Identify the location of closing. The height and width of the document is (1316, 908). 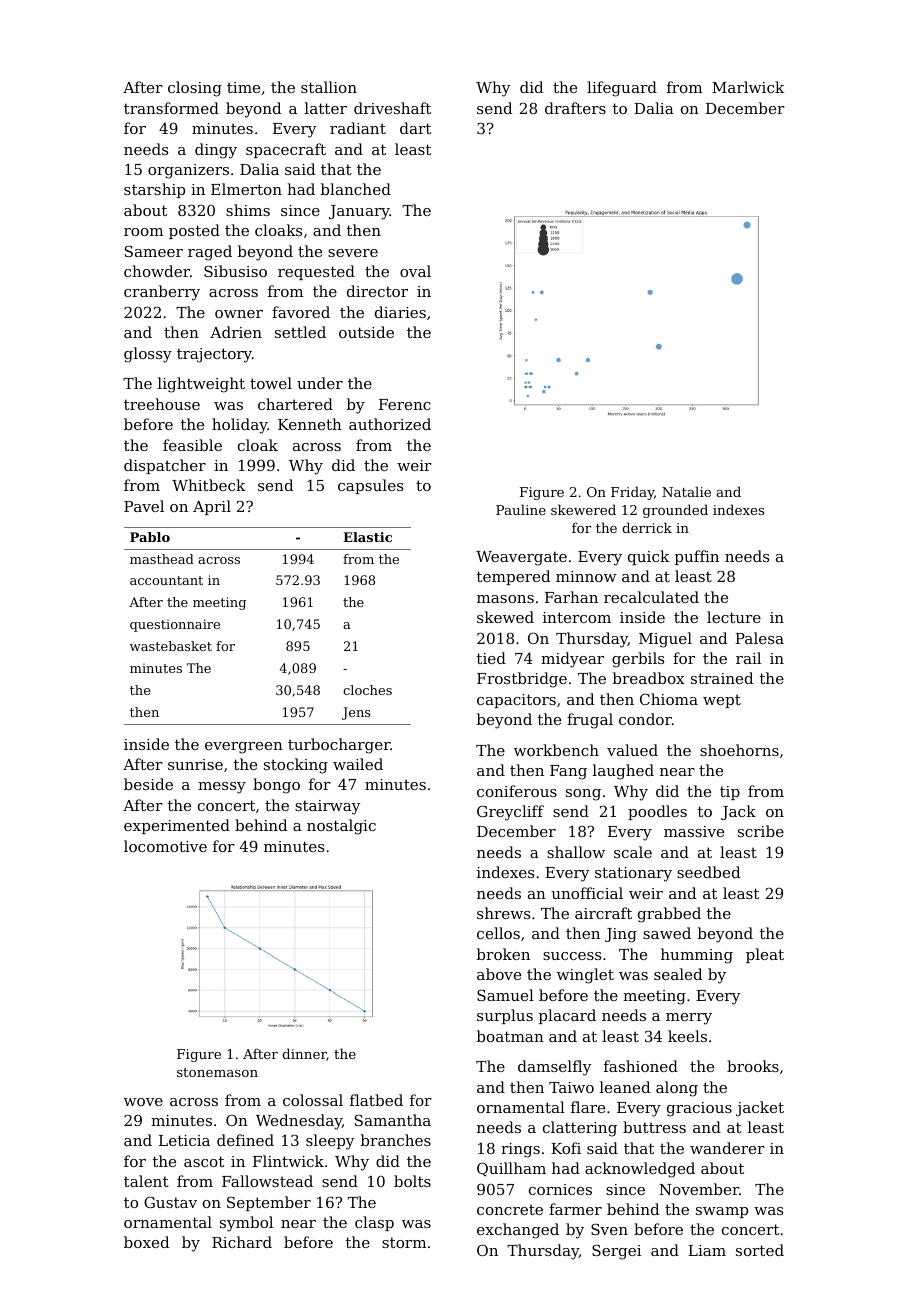
(195, 89).
